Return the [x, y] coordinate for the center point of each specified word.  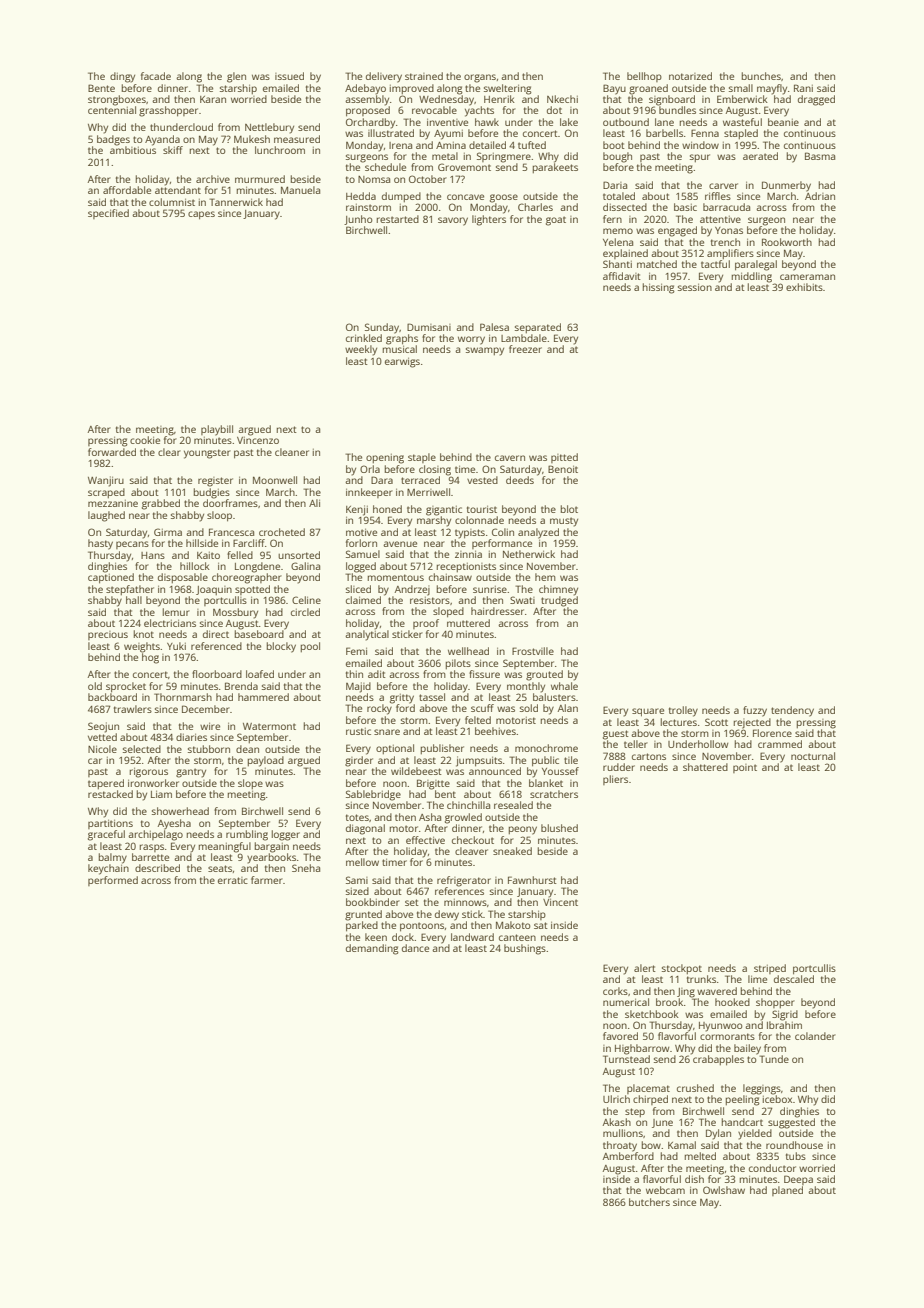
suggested [791, 1123]
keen [376, 937]
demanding [372, 949]
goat [556, 221]
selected [142, 749]
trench [725, 242]
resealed [513, 805]
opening [385, 459]
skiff [173, 150]
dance [415, 948]
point [745, 768]
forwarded [112, 452]
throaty [620, 1146]
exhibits [804, 287]
